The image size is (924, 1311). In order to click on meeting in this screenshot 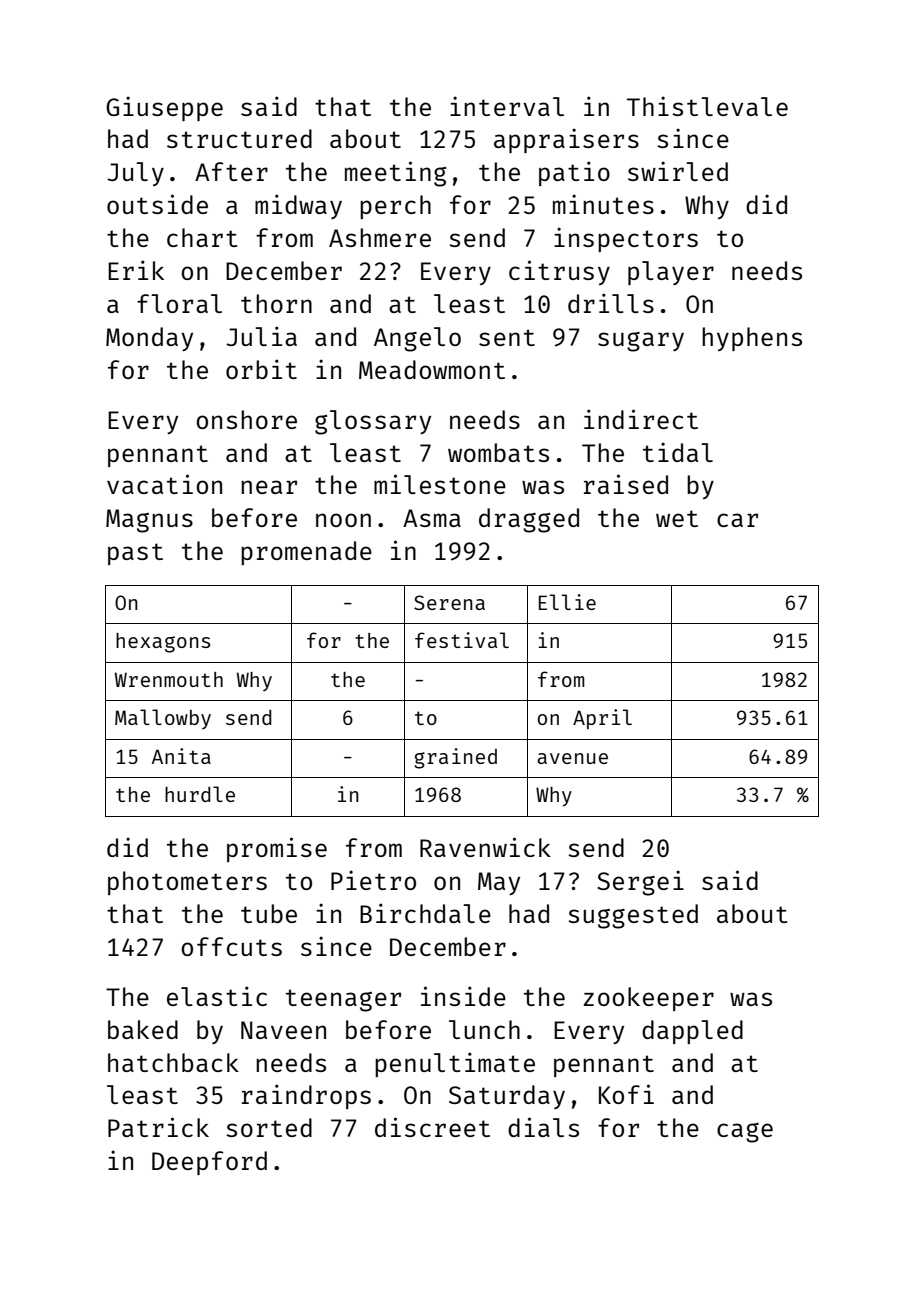, I will do `click(396, 174)`.
